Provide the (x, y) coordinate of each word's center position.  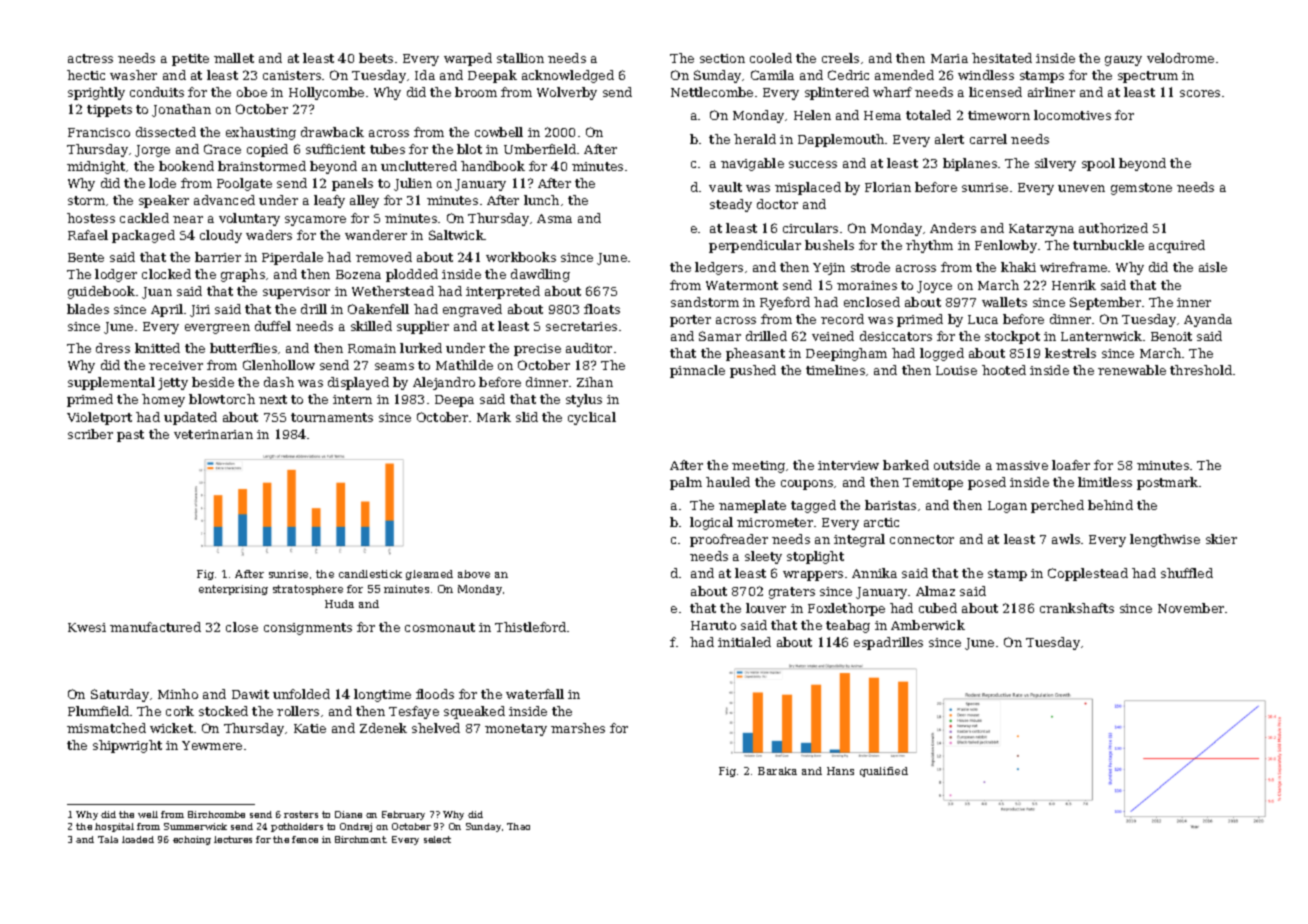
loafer (1071, 465)
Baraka (777, 771)
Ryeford (785, 303)
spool (1098, 164)
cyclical (592, 418)
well (148, 814)
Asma (554, 218)
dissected (166, 132)
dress (113, 348)
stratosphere (308, 590)
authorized (1113, 228)
